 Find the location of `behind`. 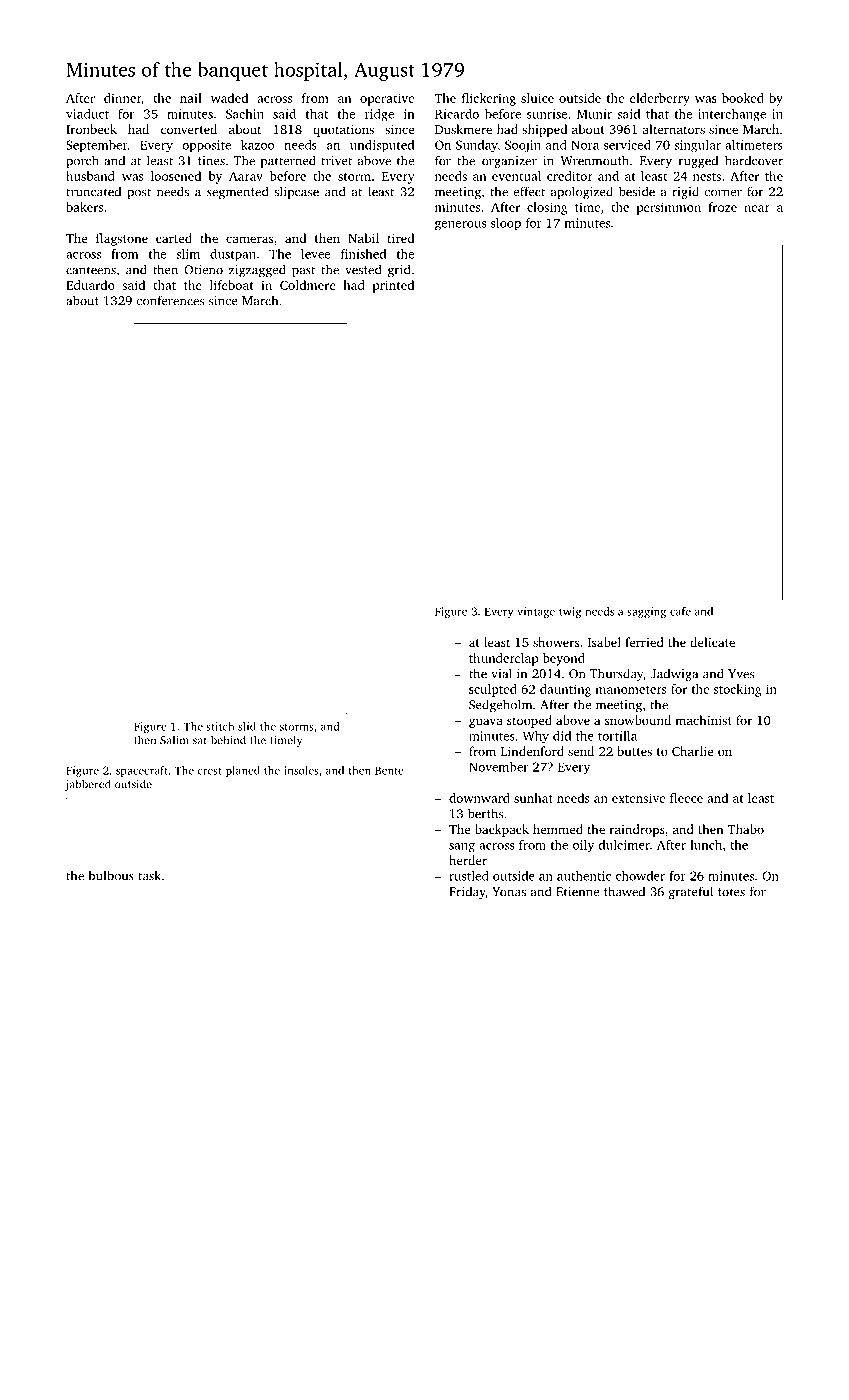

behind is located at coordinates (228, 740).
